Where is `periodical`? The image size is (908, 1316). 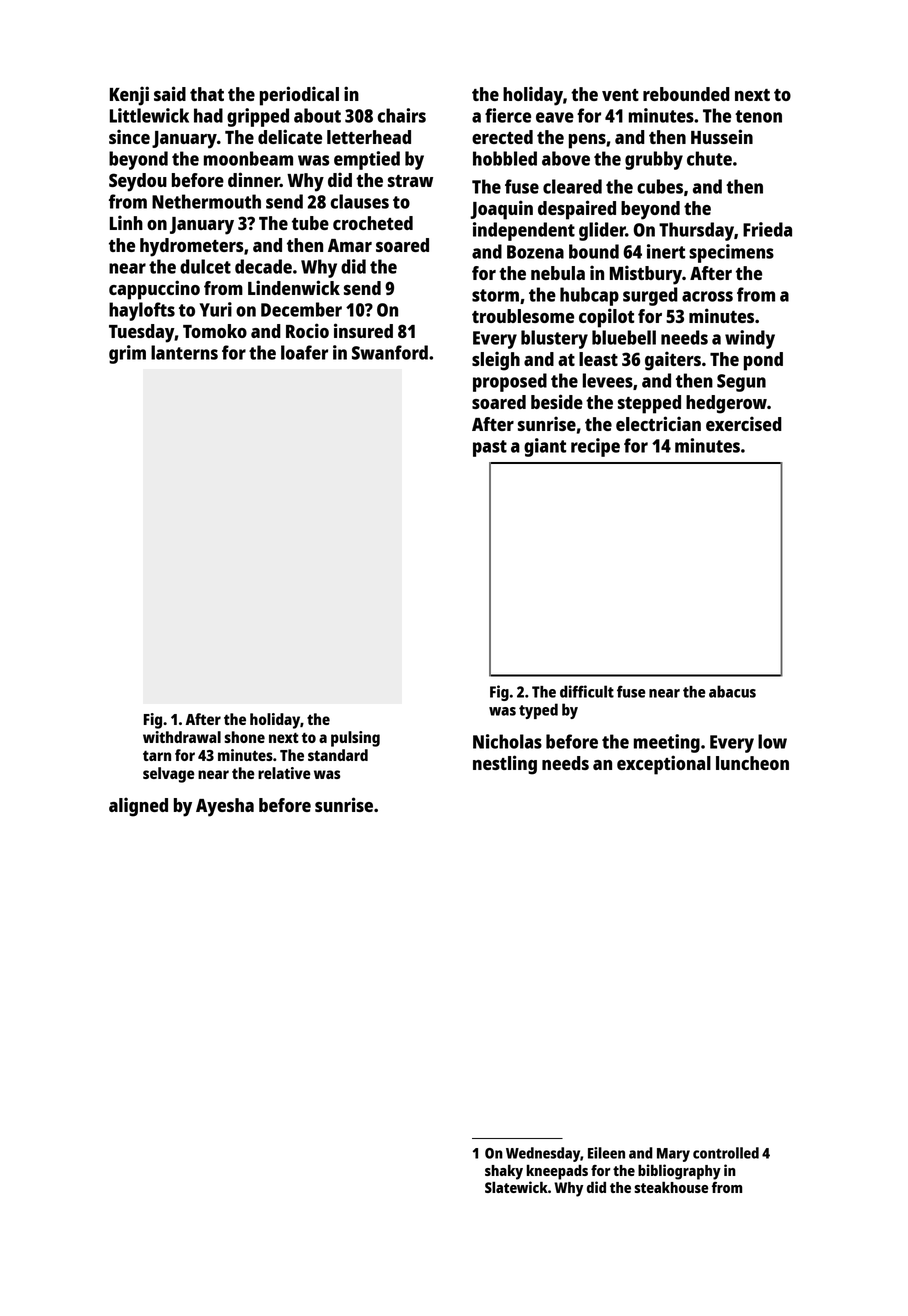 periodical is located at coordinates (299, 96).
